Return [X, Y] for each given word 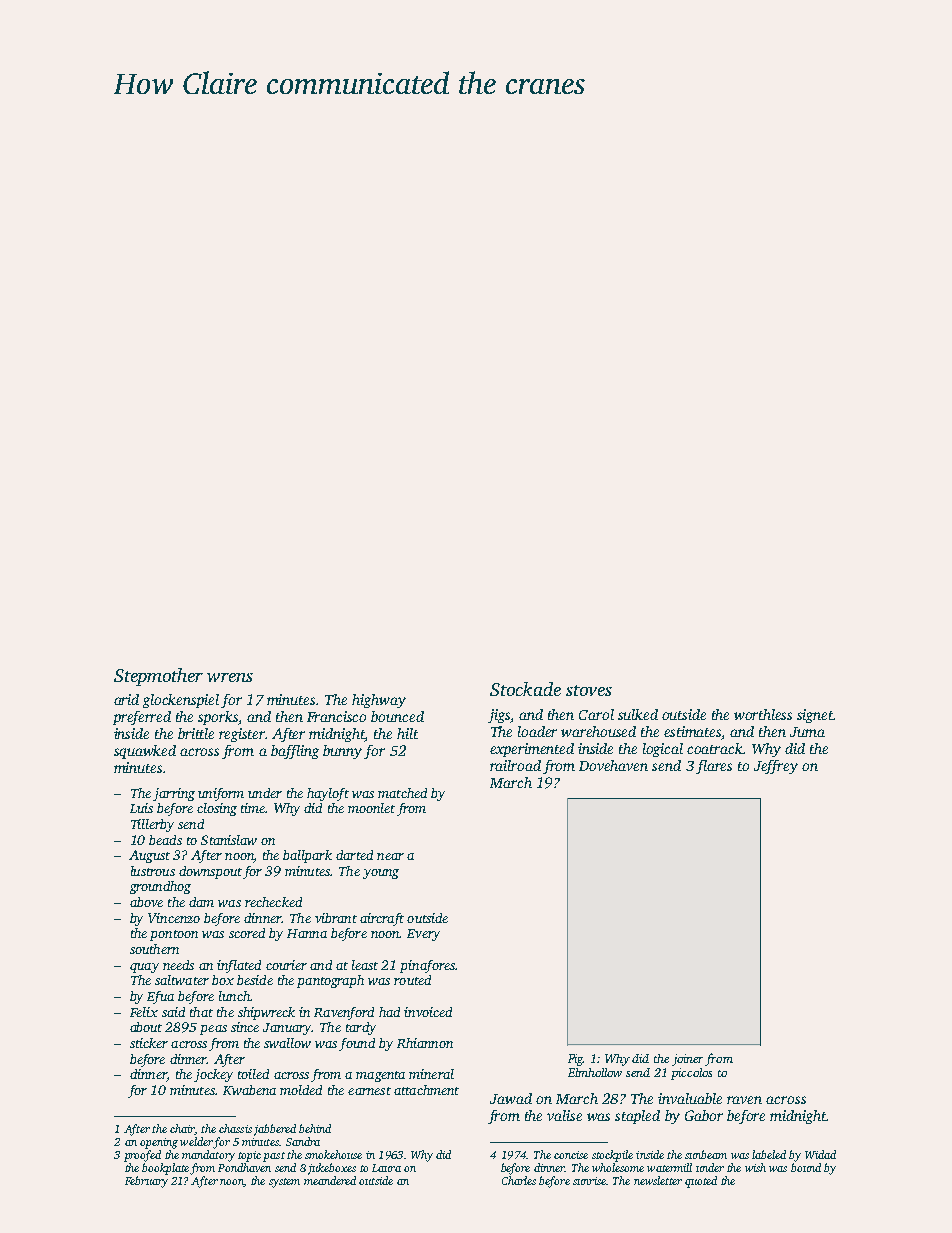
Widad [820, 1154]
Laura [386, 1168]
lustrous [153, 871]
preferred [142, 718]
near [390, 856]
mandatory [208, 1156]
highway [379, 701]
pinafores [427, 966]
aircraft [382, 919]
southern [154, 949]
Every [423, 935]
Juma [807, 732]
